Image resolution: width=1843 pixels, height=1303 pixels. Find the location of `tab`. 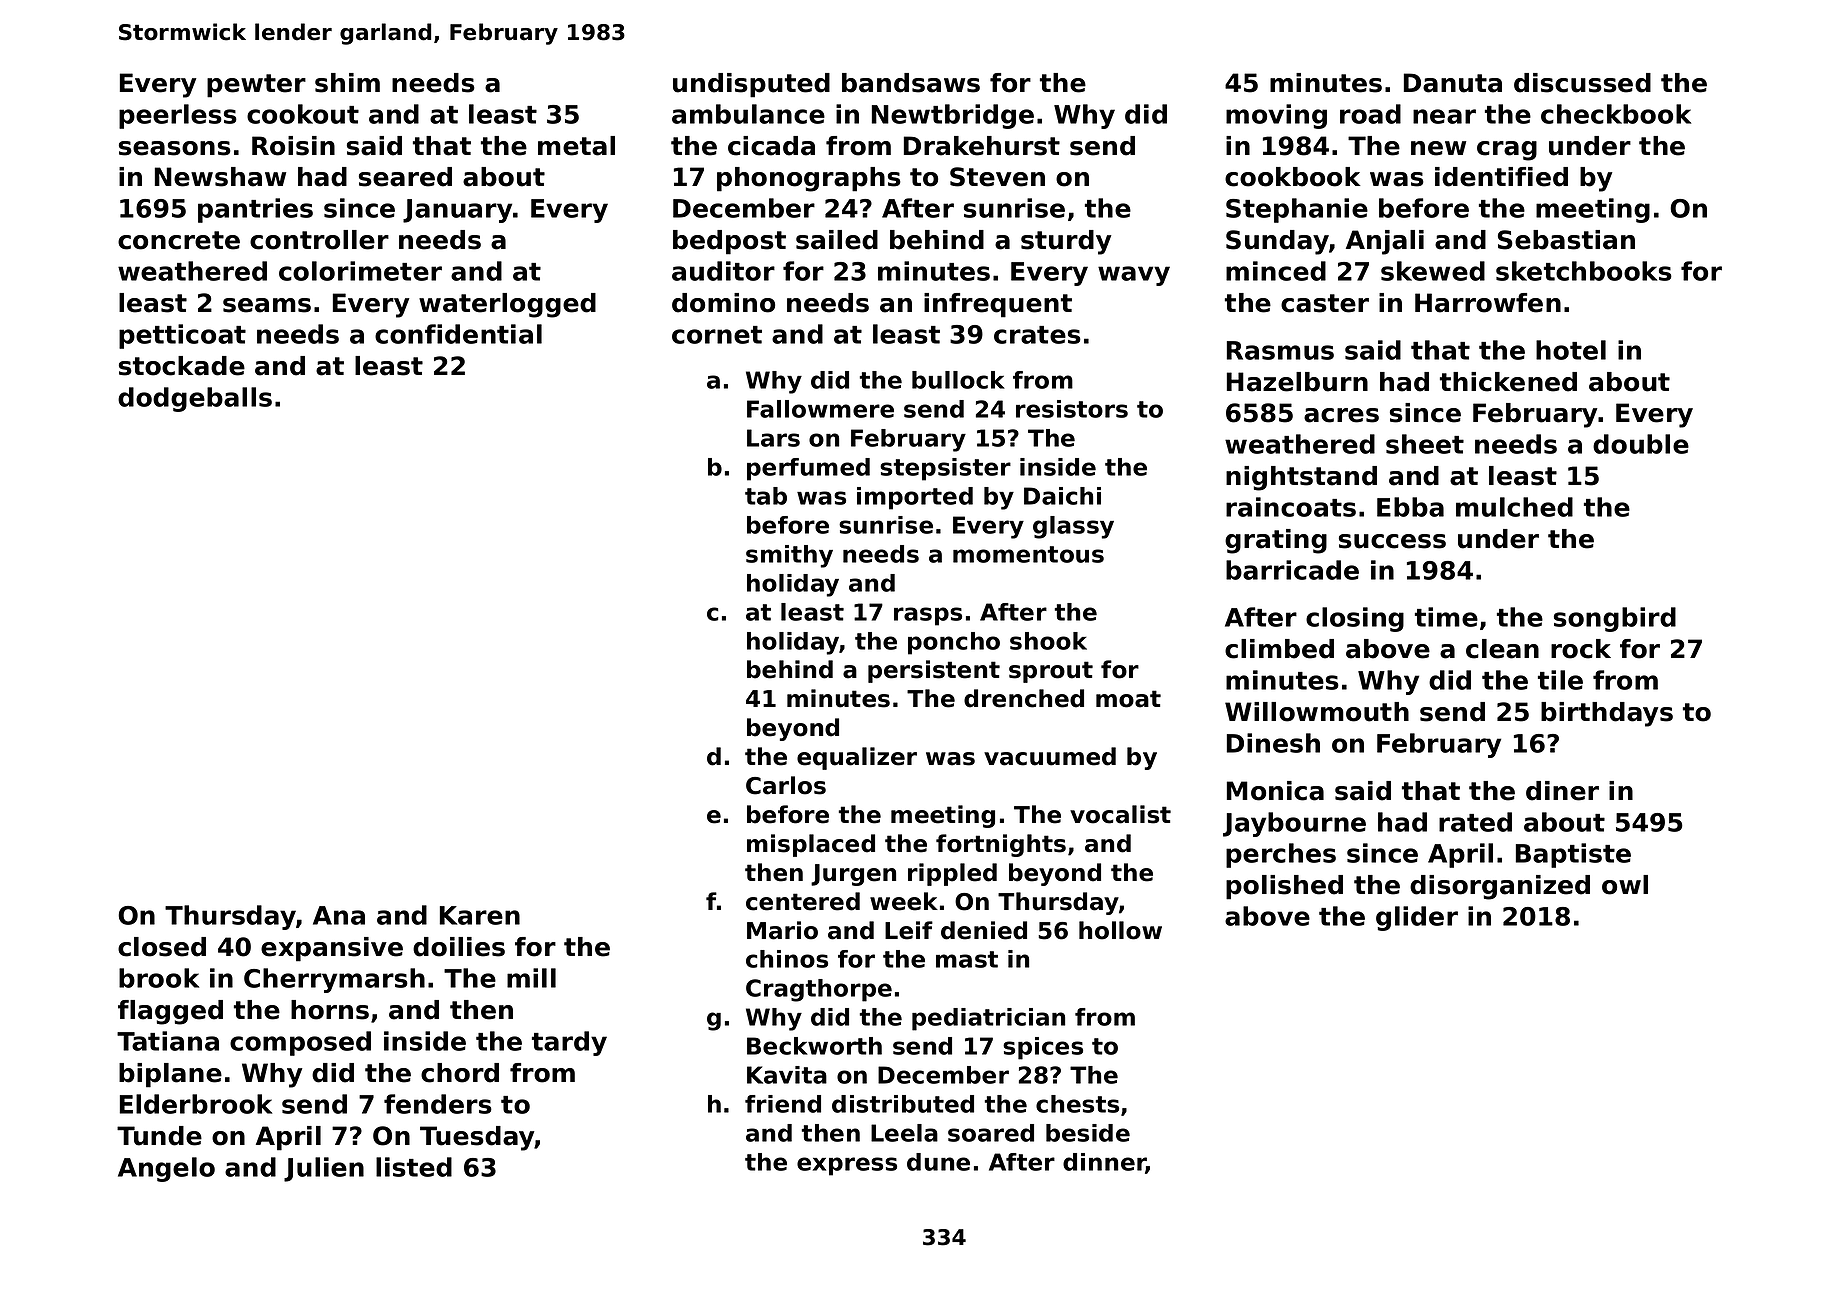

tab is located at coordinates (766, 496).
